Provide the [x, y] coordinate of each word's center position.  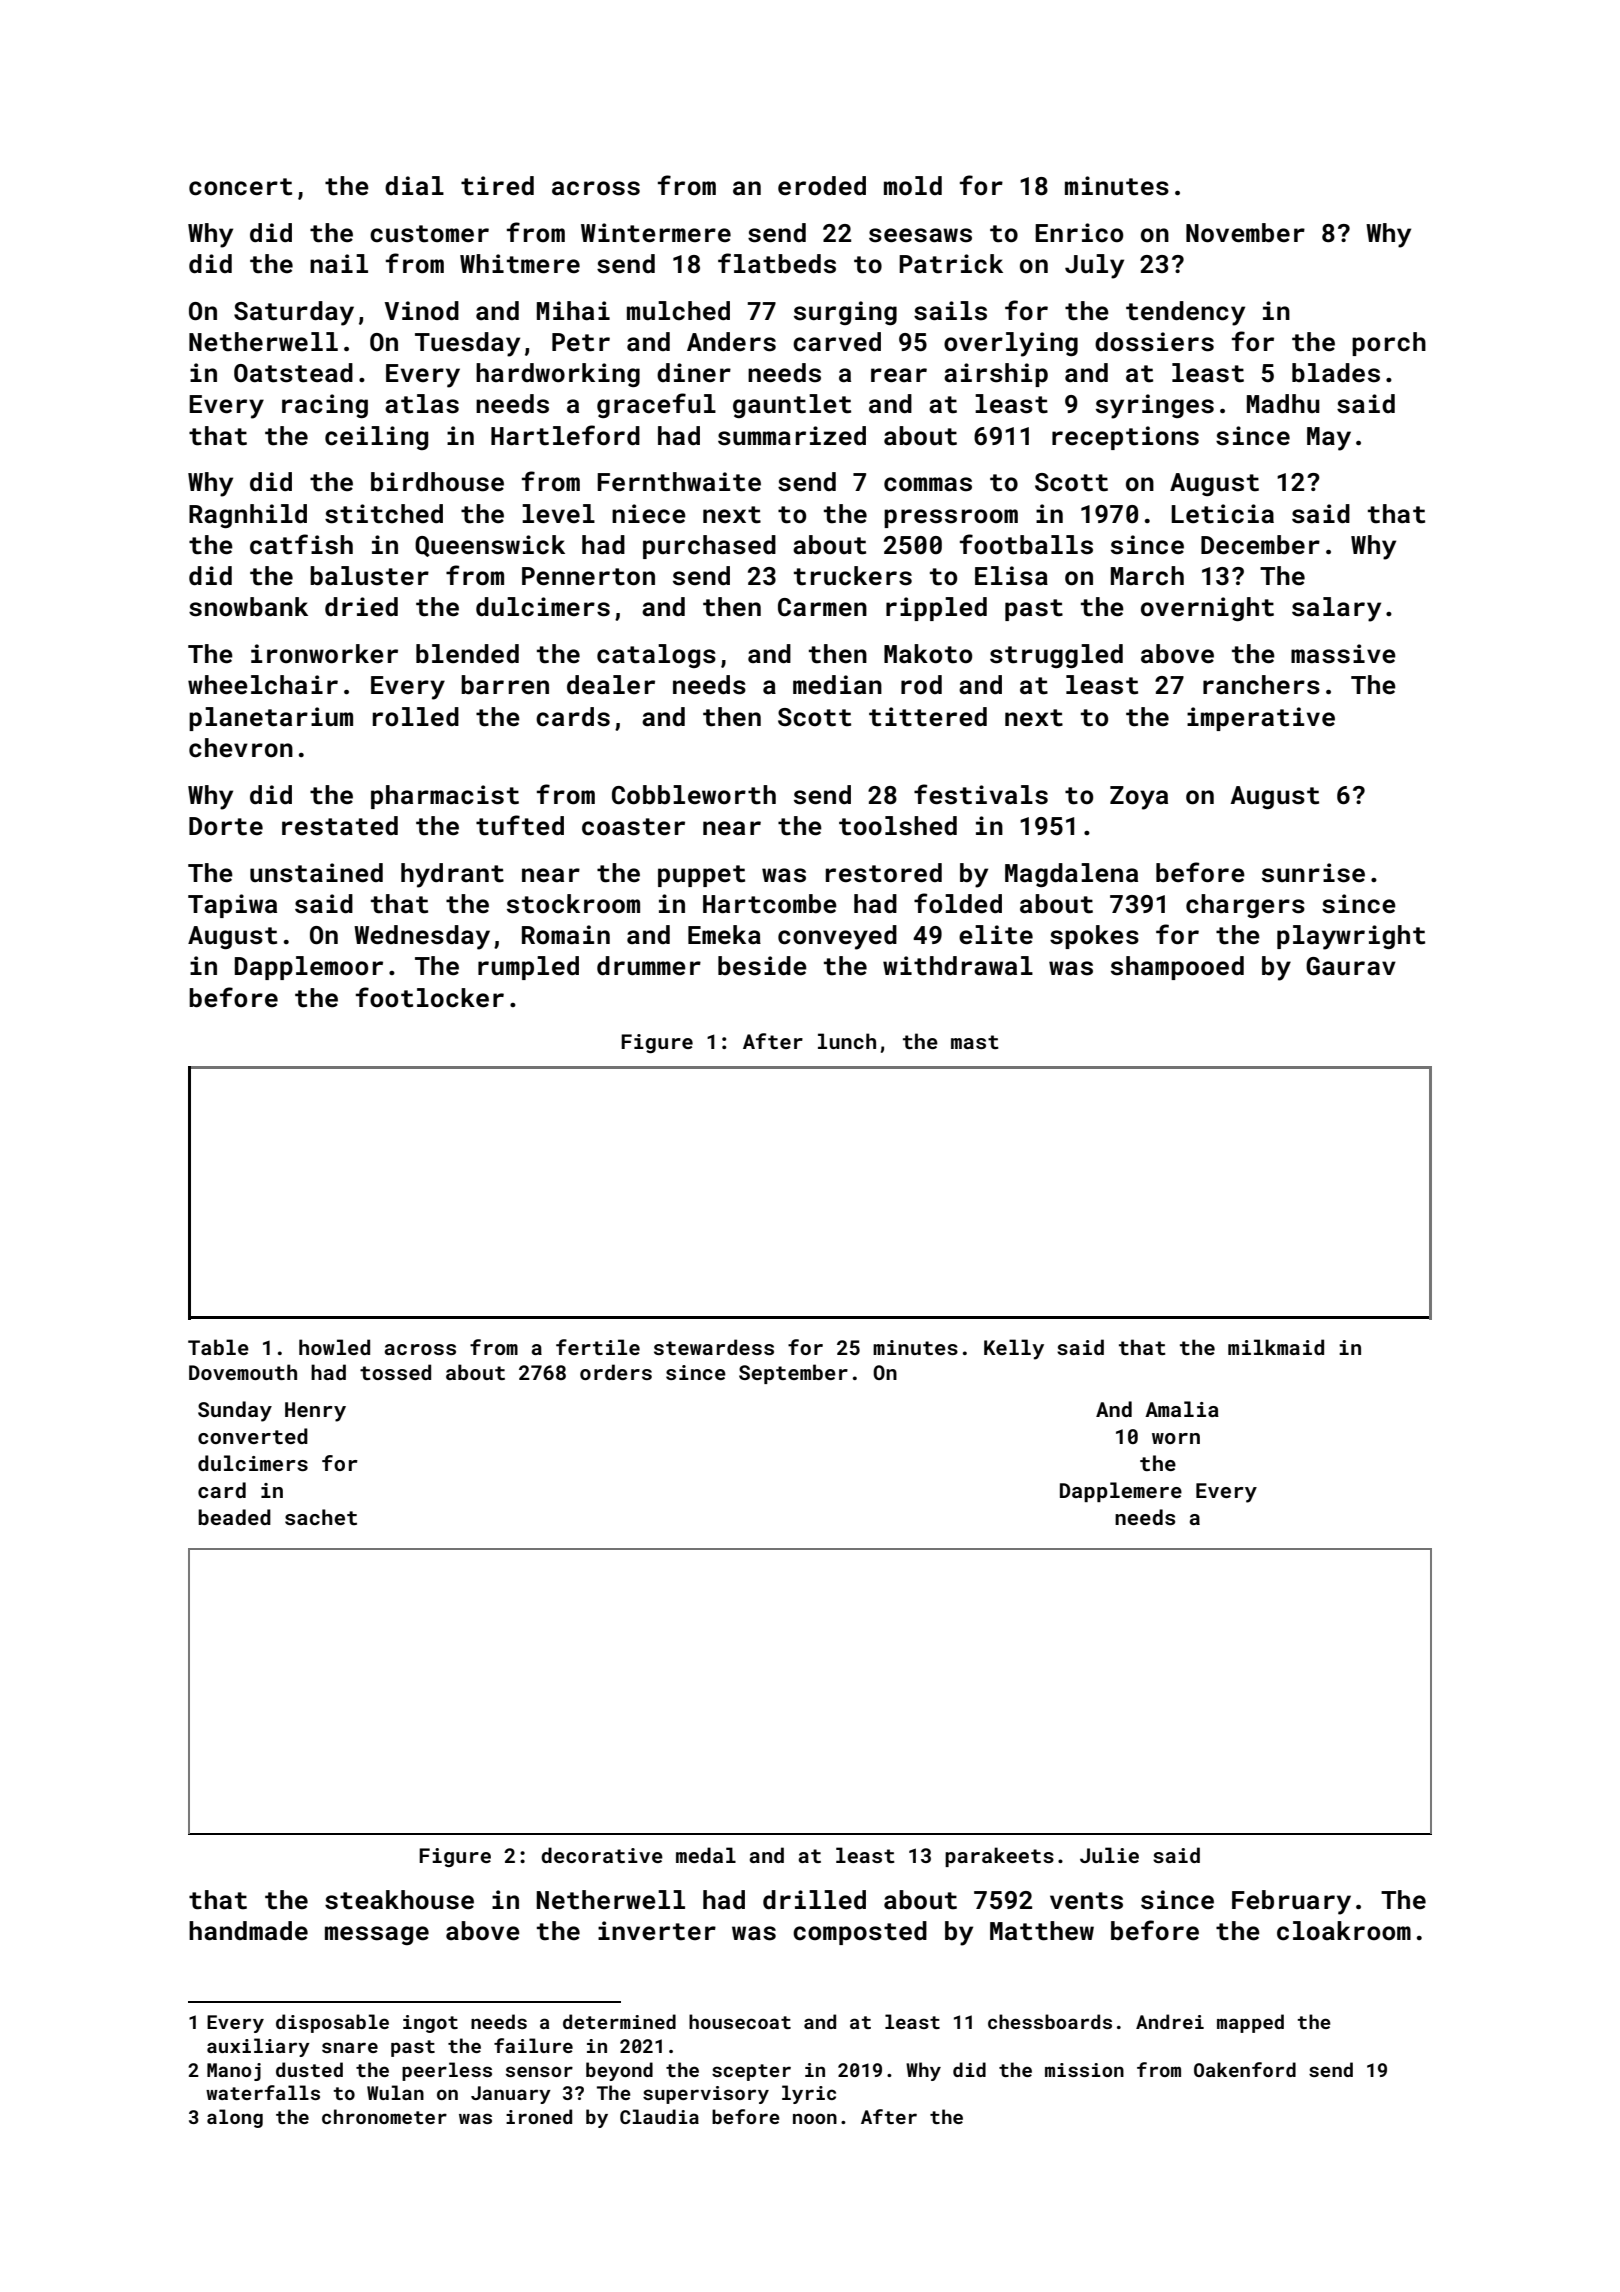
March [1147, 576]
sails [950, 311]
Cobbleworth [694, 795]
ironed [539, 2116]
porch [1389, 344]
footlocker [430, 997]
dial [414, 186]
